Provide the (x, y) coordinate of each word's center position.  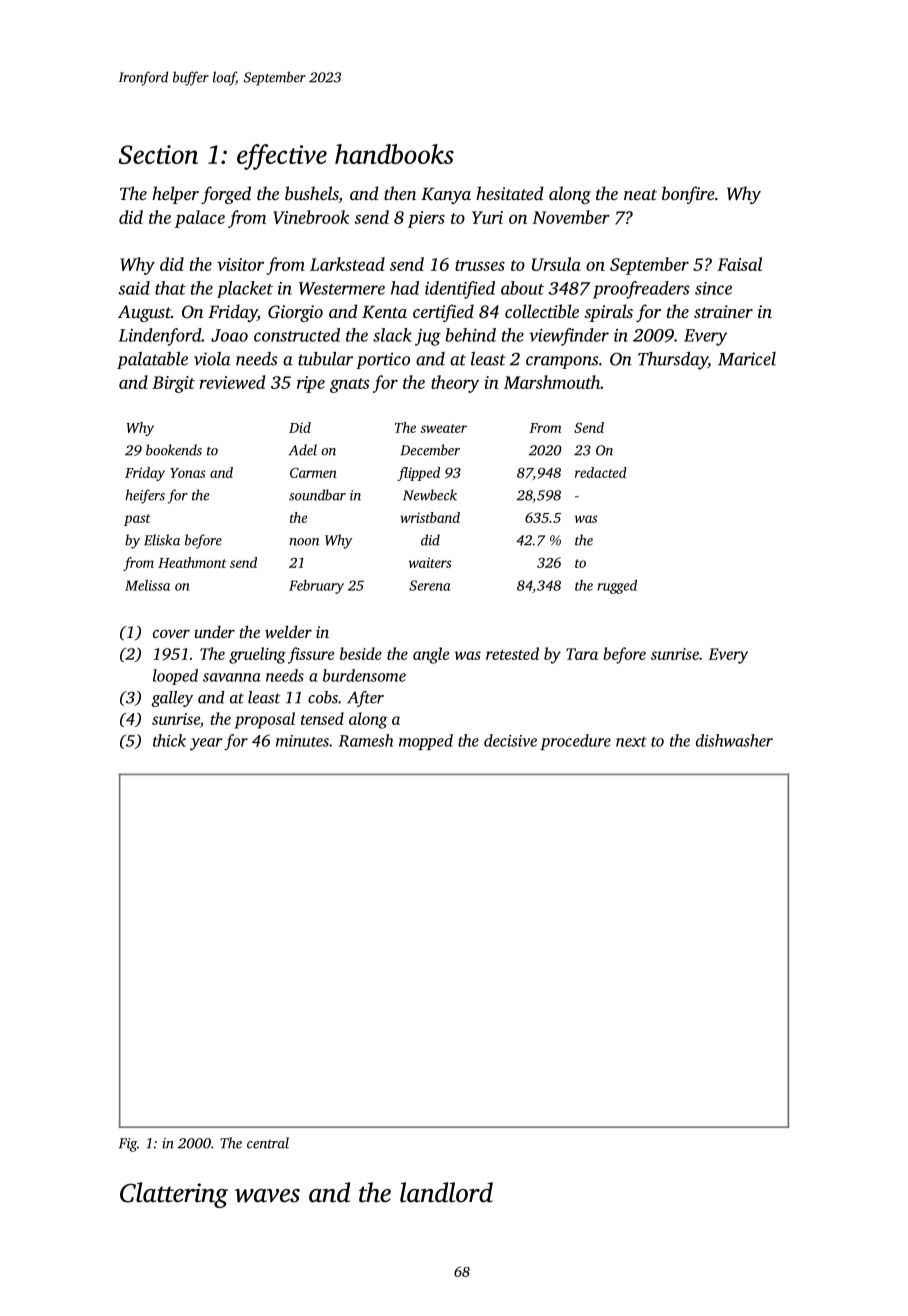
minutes (302, 741)
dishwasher (734, 740)
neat (640, 194)
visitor (240, 264)
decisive (510, 740)
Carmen (313, 472)
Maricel (747, 359)
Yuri (487, 217)
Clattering (174, 1195)
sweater (443, 428)
